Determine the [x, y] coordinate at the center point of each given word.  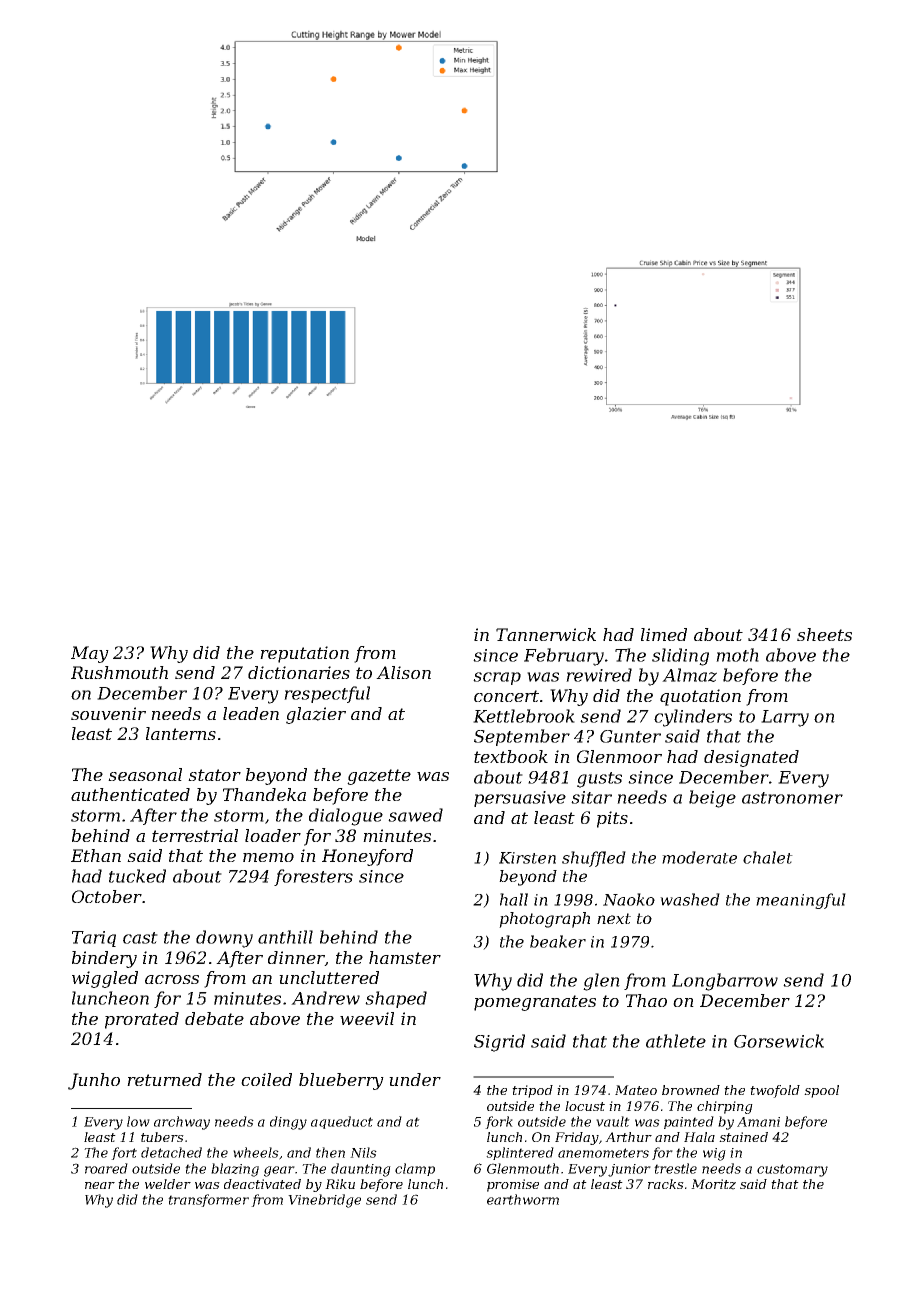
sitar [591, 797]
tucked [137, 876]
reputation [304, 654]
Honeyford [367, 857]
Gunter [630, 736]
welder [168, 1184]
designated [751, 758]
